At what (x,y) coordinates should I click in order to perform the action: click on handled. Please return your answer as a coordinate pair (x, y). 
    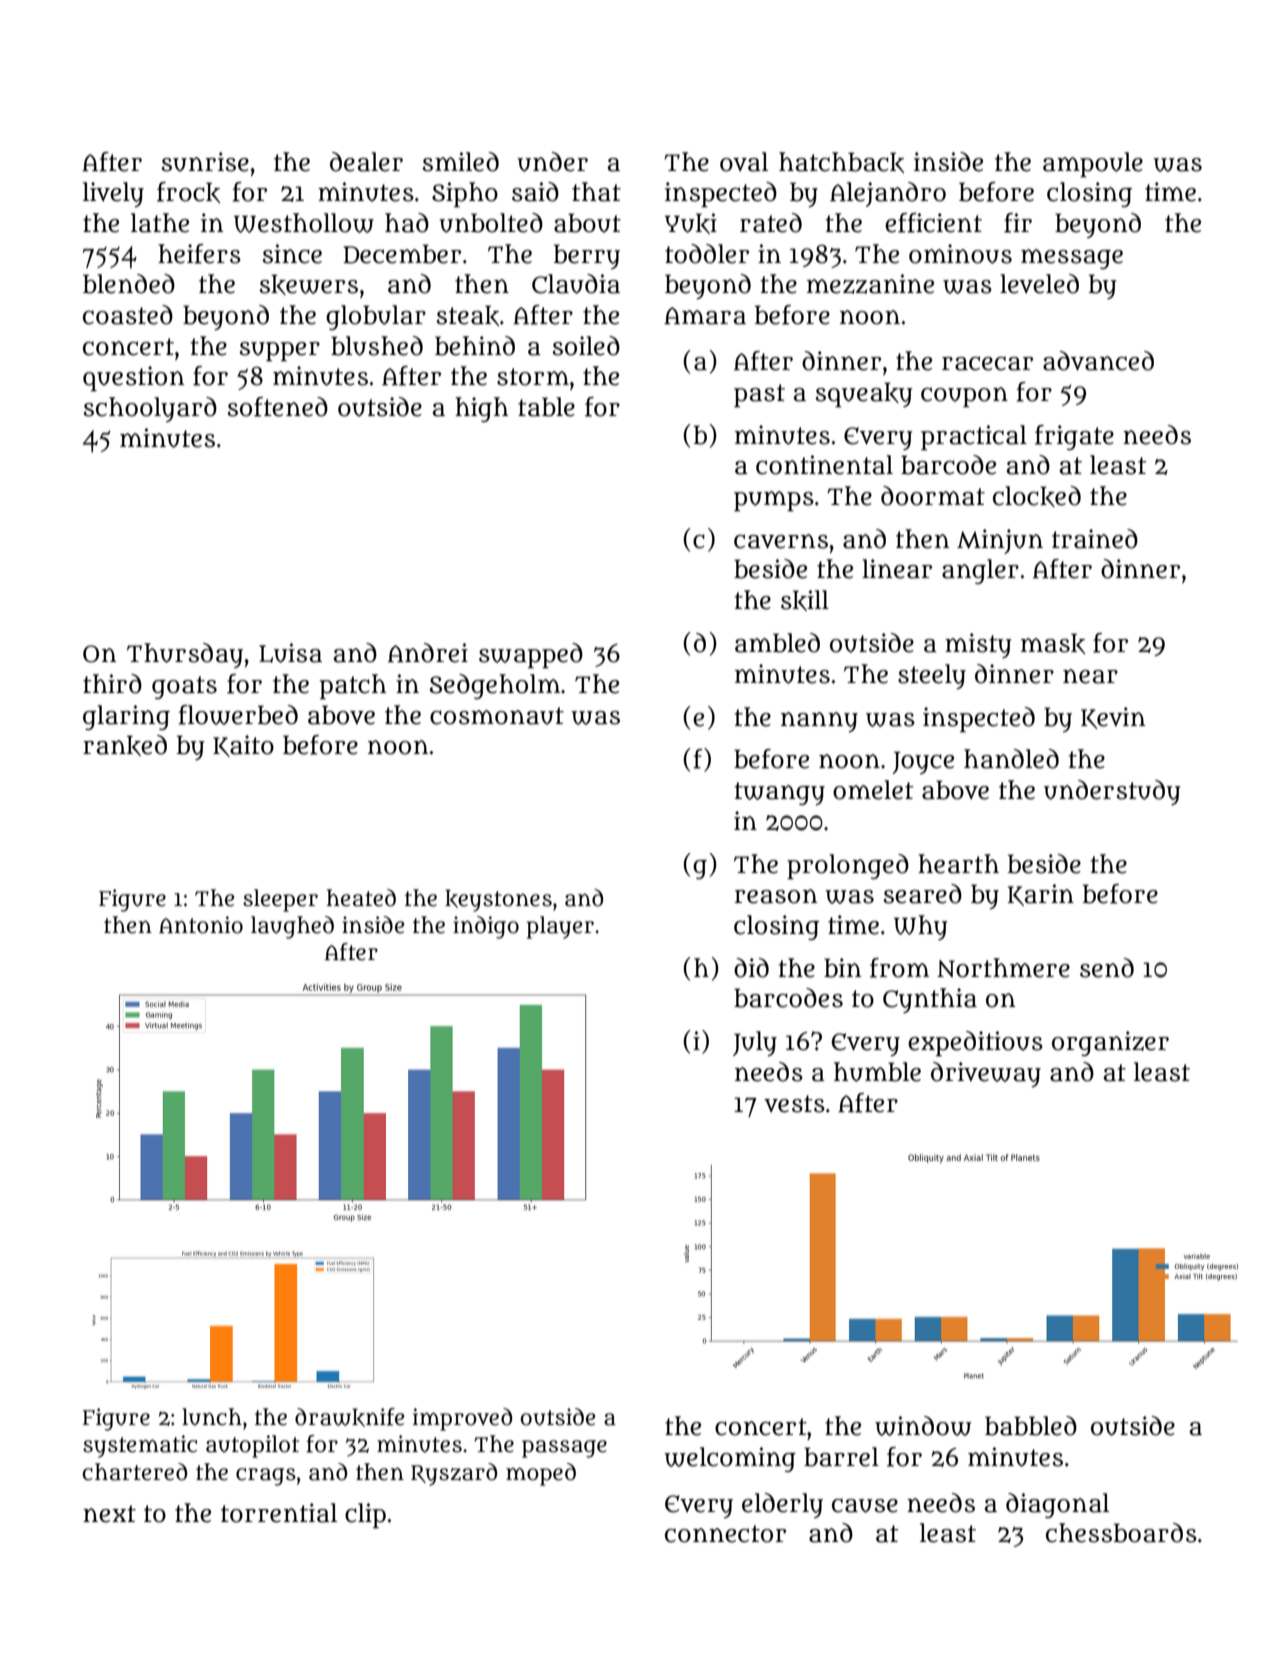
    Looking at the image, I should click on (1011, 759).
